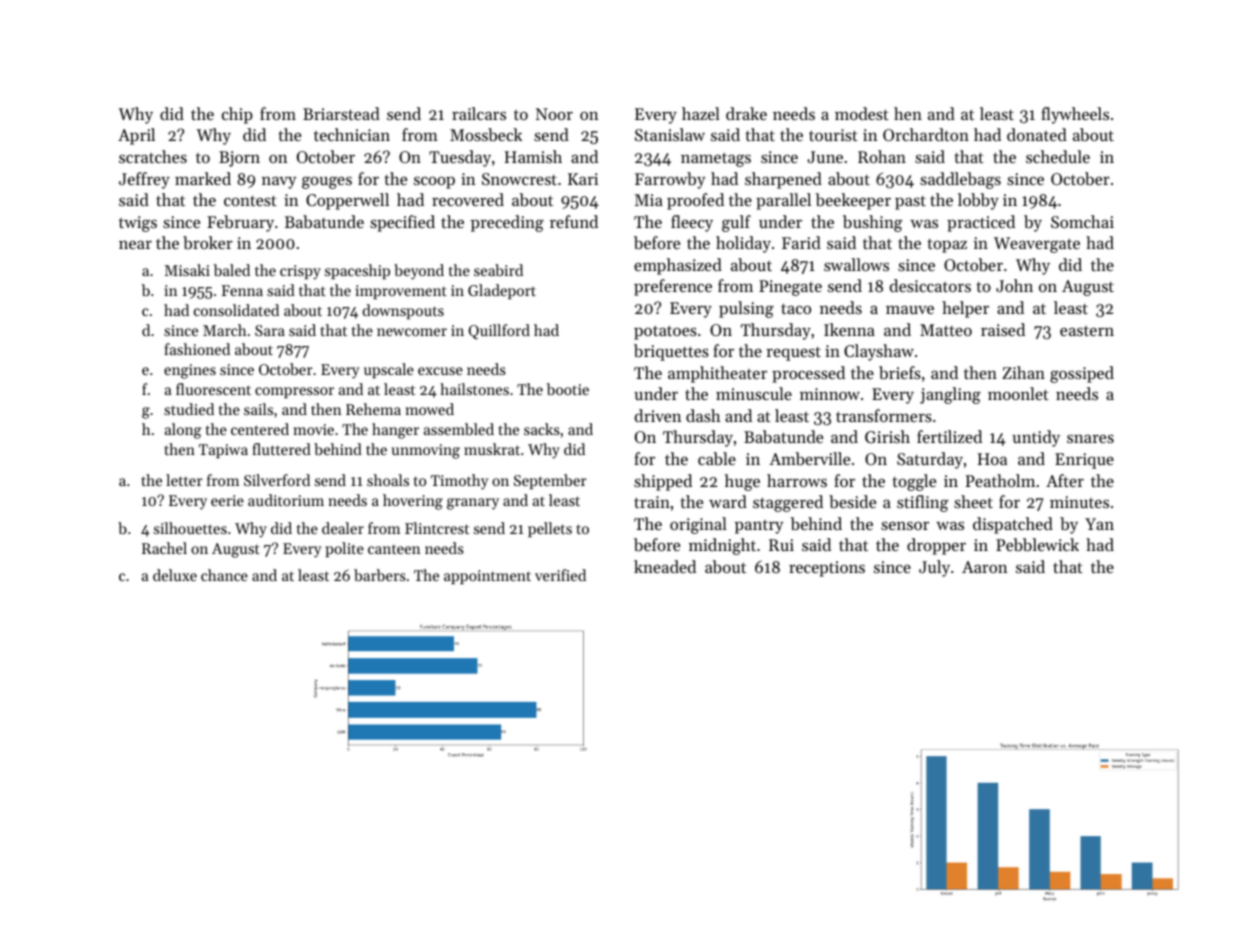 This screenshot has width=1233, height=952. I want to click on flywheels, so click(1075, 115).
